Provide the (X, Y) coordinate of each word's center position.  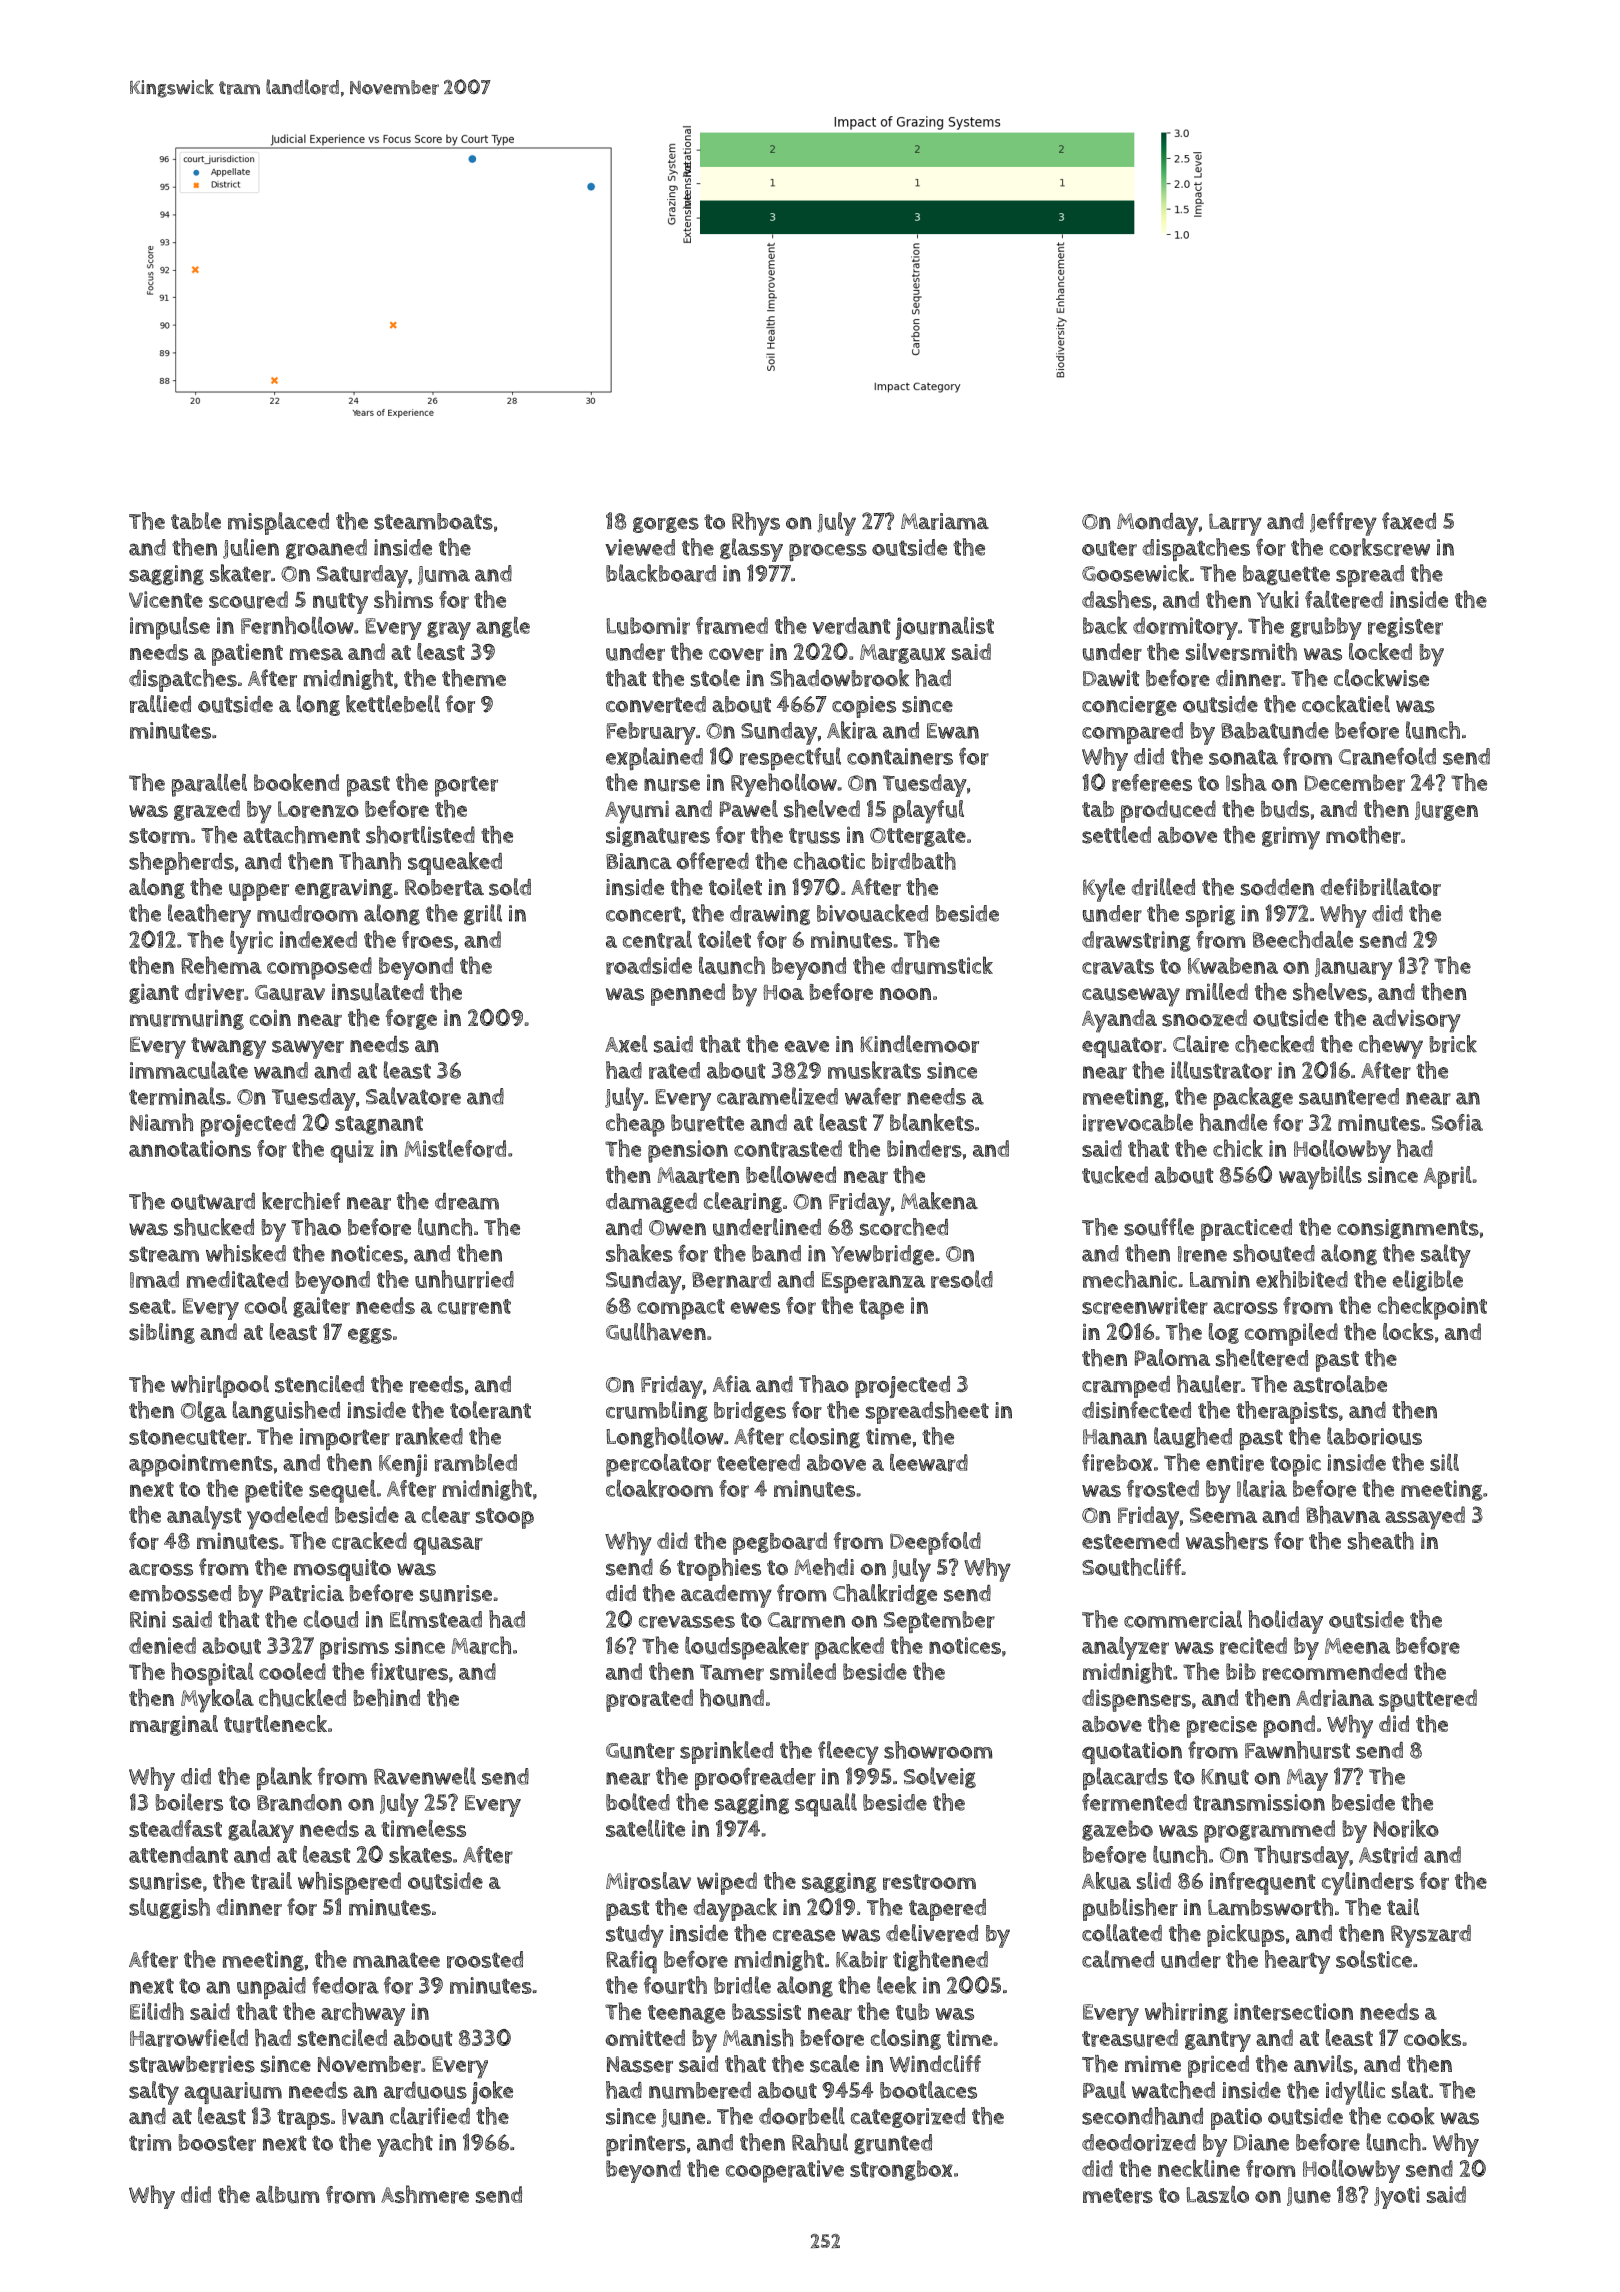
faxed (1409, 521)
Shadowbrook (839, 678)
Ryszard (1431, 1936)
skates (420, 1854)
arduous (425, 2090)
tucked (1115, 1175)
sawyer (308, 1049)
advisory (1417, 1021)
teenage (686, 2014)
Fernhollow (297, 625)
